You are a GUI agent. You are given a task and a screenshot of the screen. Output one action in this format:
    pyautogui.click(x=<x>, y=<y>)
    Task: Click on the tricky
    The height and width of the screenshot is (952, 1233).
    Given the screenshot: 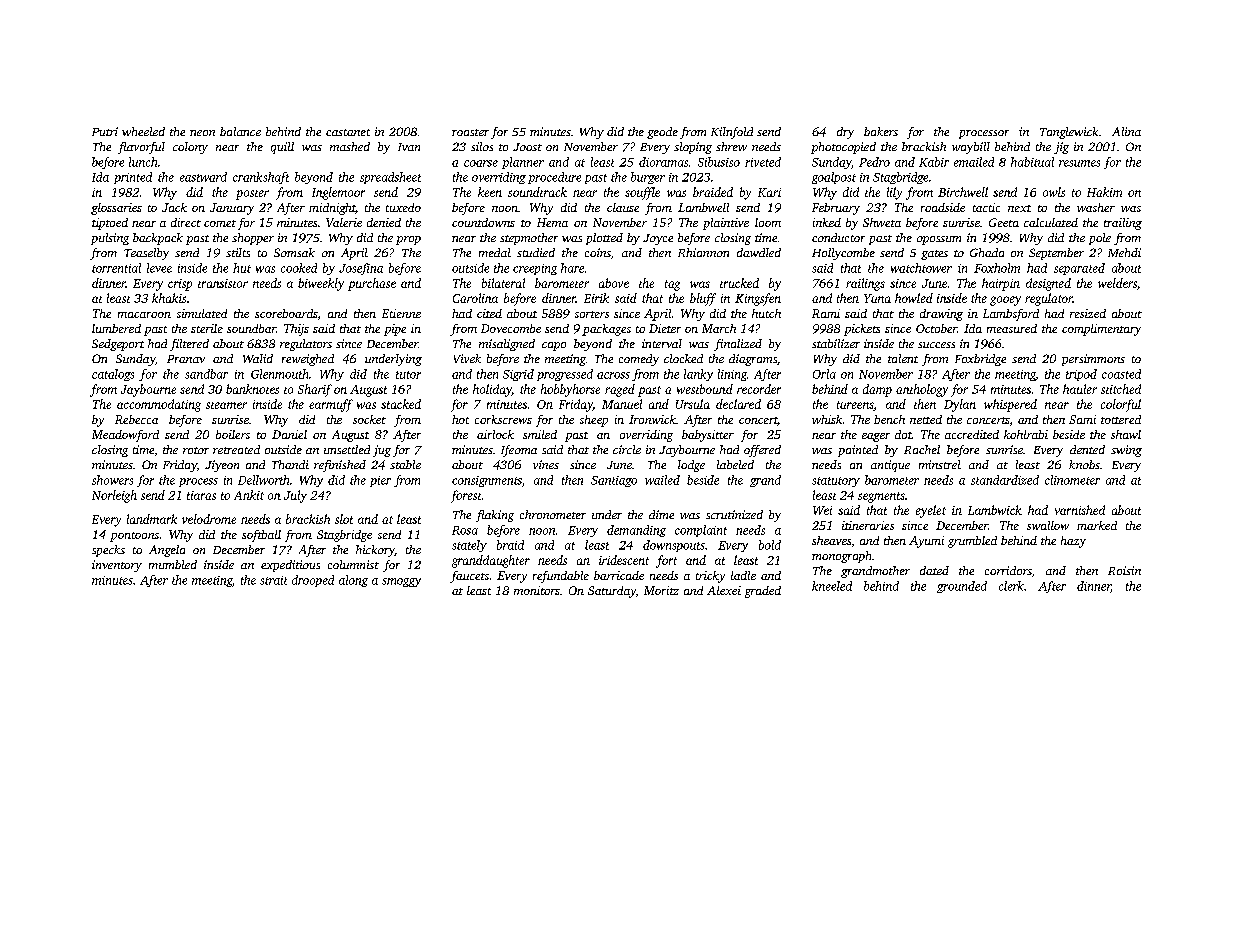 What is the action you would take?
    pyautogui.click(x=710, y=577)
